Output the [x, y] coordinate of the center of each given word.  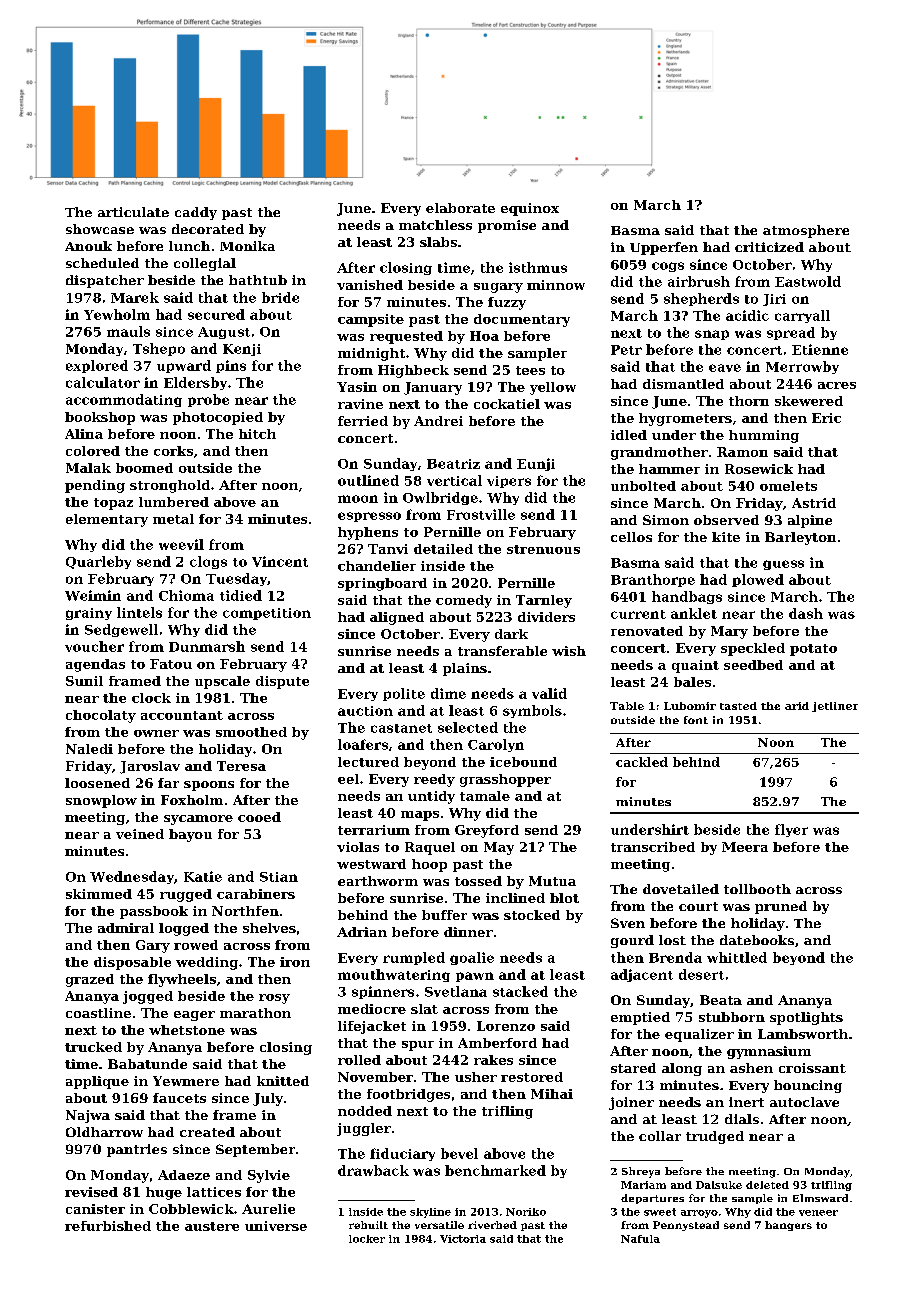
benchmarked [495, 1170]
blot [564, 898]
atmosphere [806, 231]
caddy [196, 213]
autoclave [804, 1102]
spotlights [806, 1018]
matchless [435, 225]
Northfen [245, 911]
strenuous [543, 549]
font [696, 720]
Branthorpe [653, 580]
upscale [222, 682]
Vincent [280, 561]
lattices [214, 1192]
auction [365, 711]
